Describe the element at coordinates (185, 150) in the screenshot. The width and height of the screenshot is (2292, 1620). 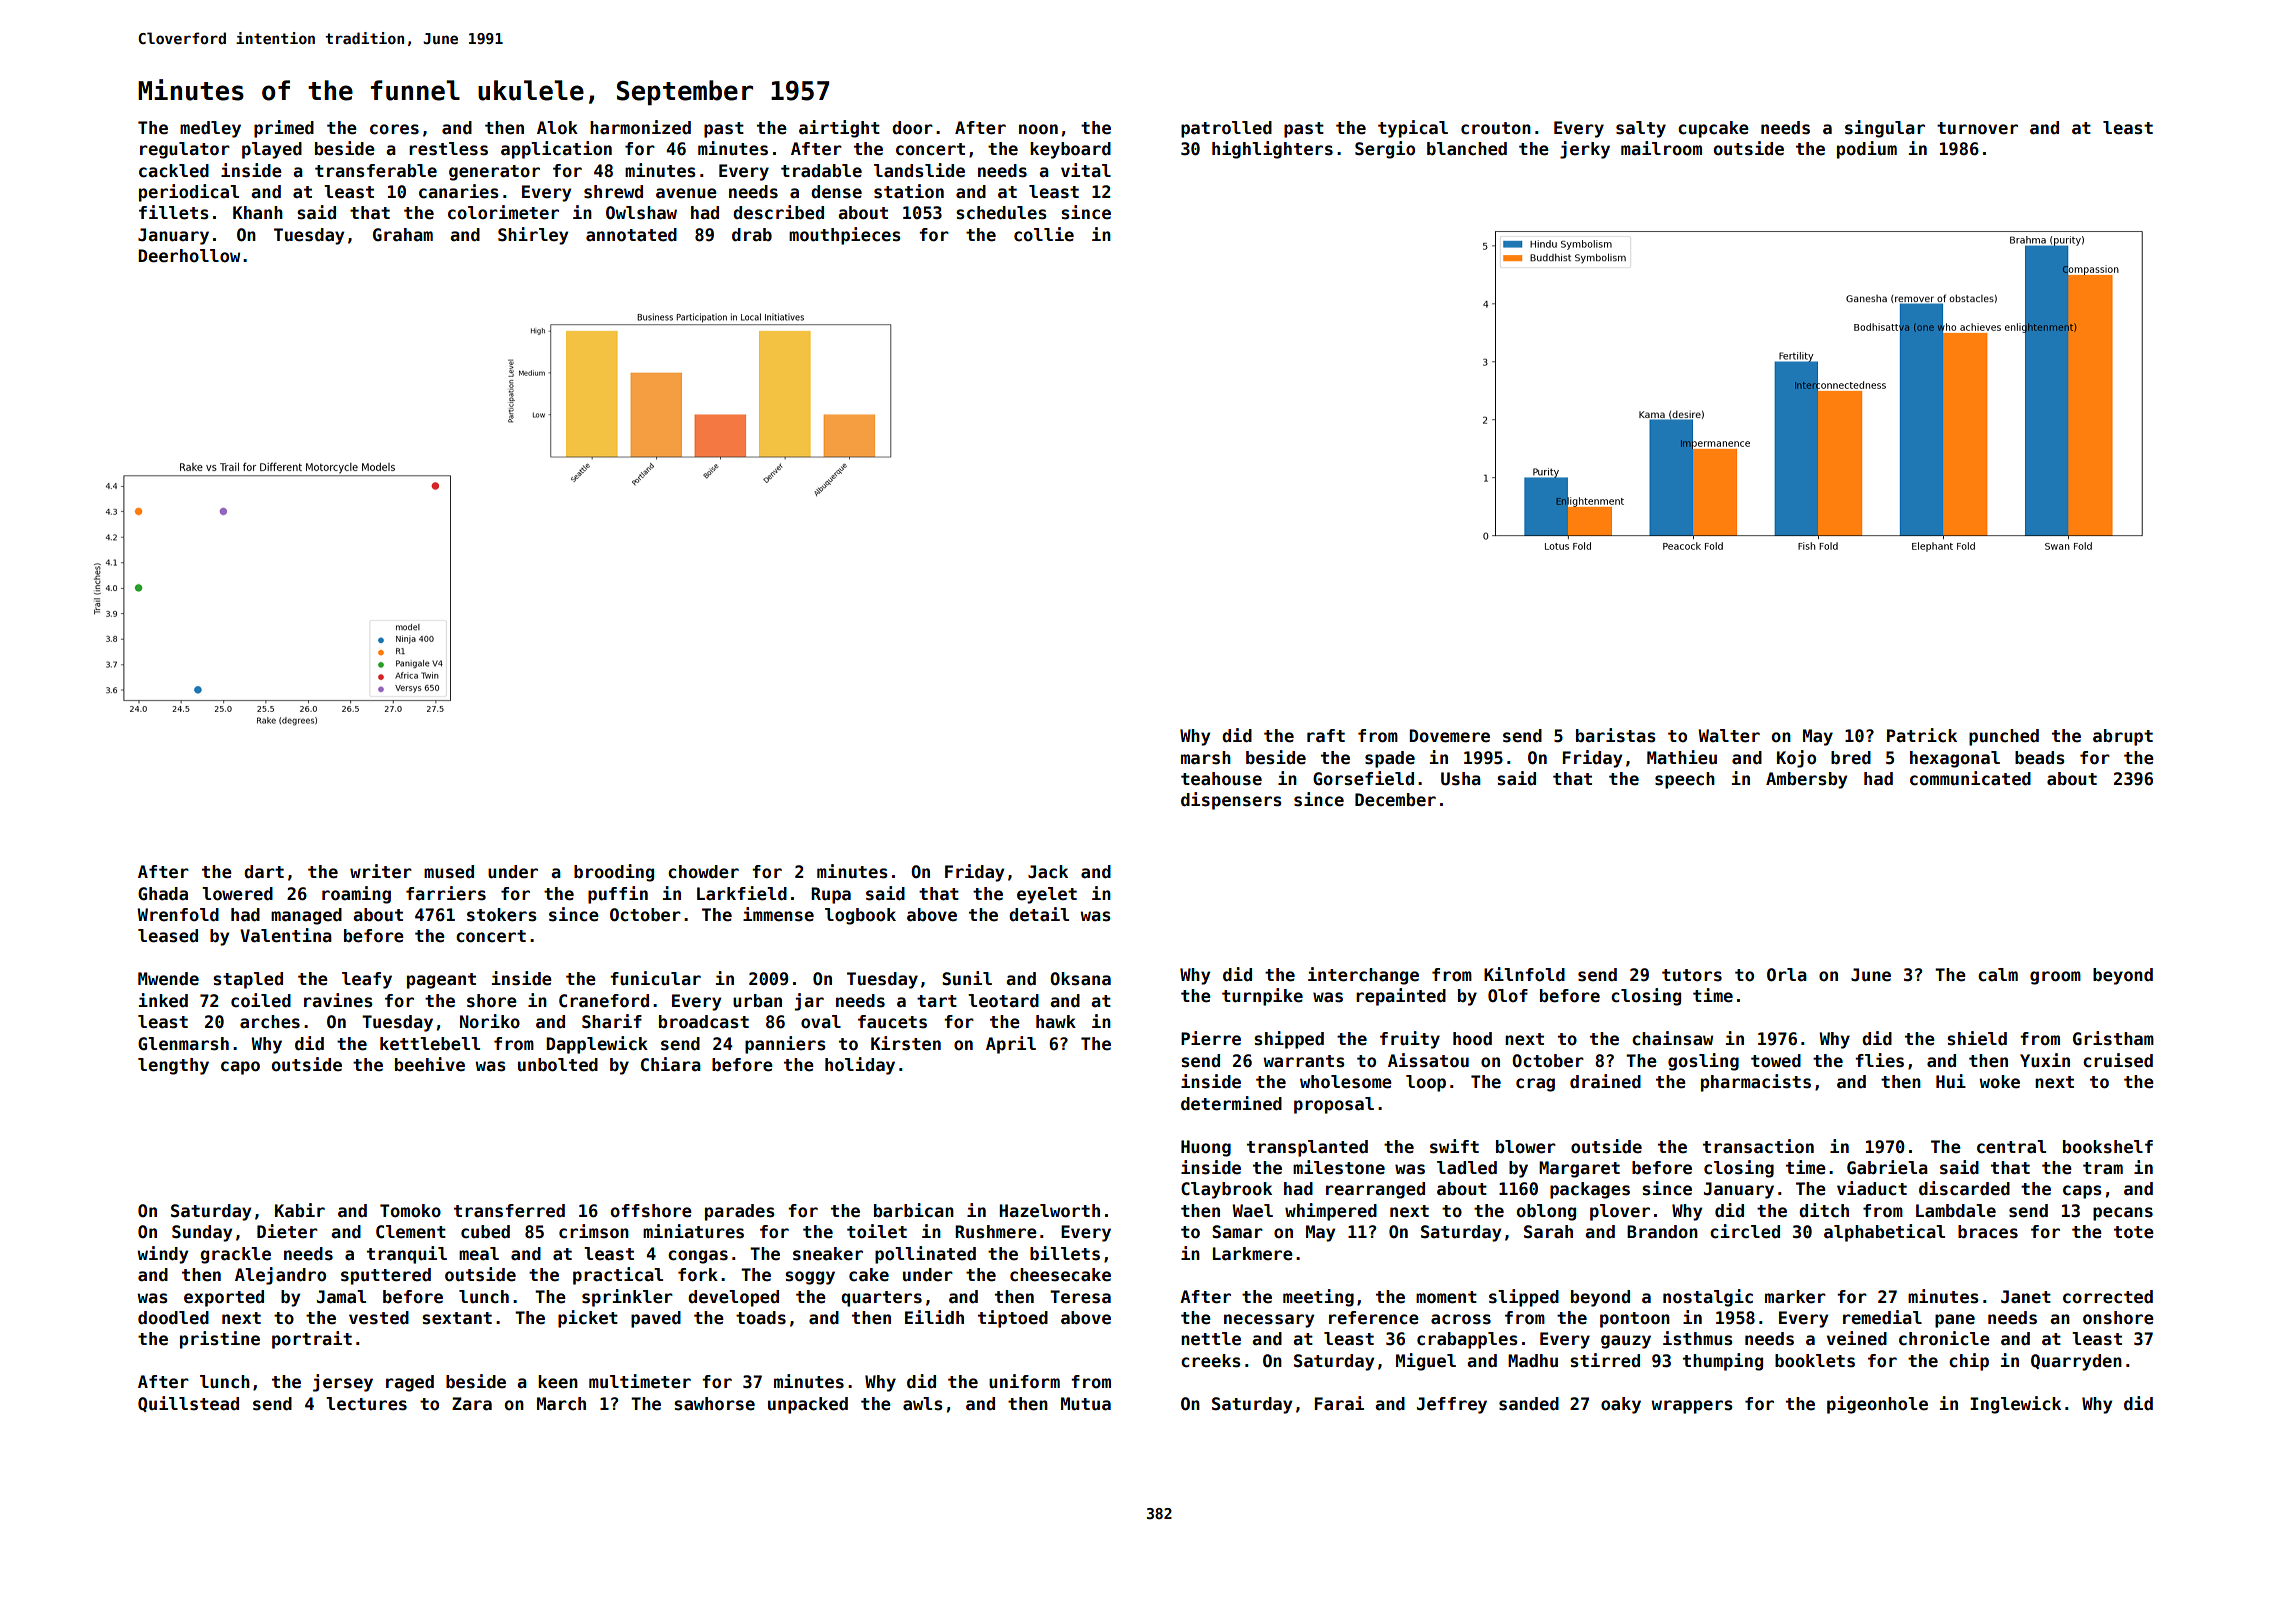
I see `regulator` at that location.
